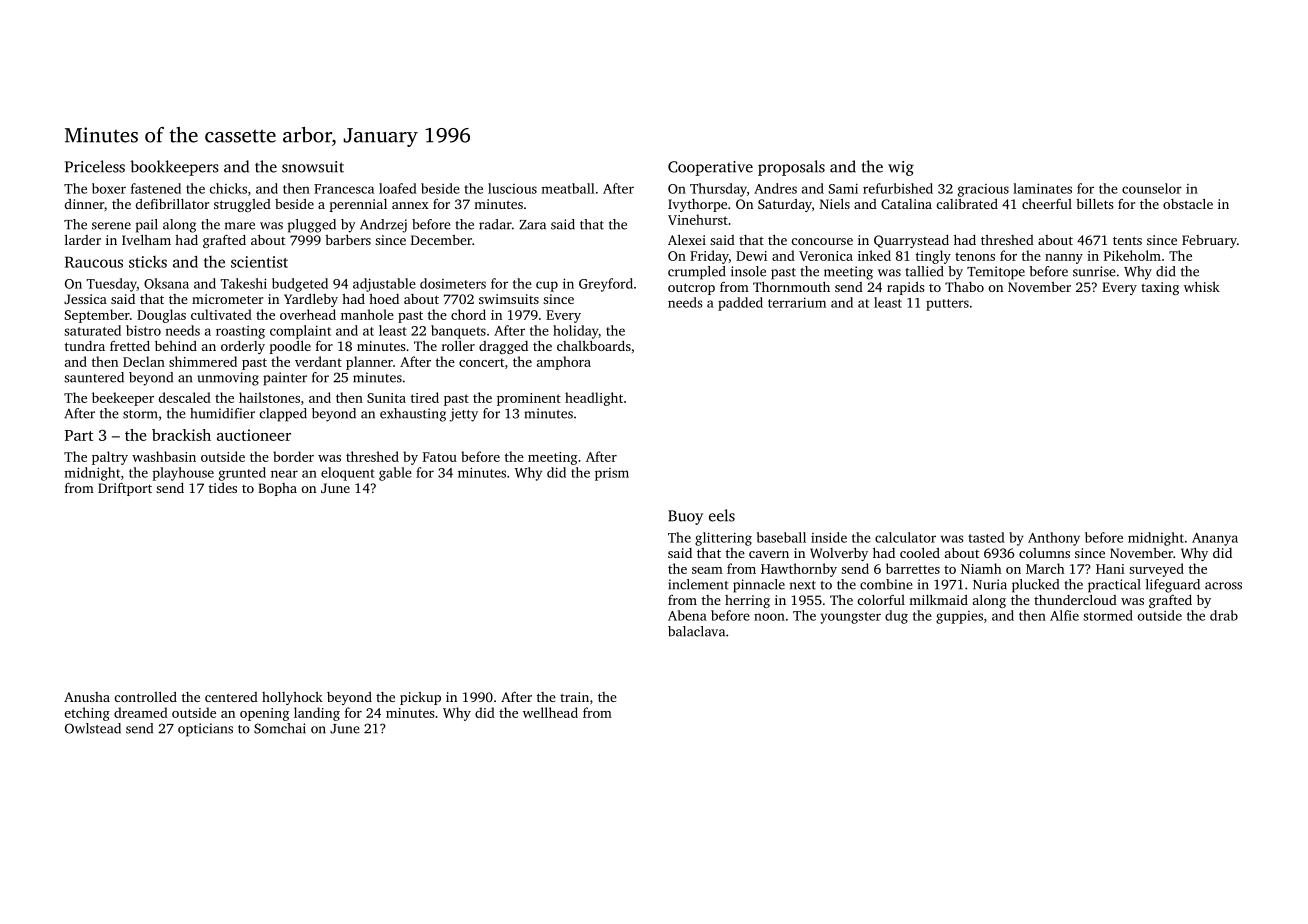 This screenshot has height=924, width=1308. I want to click on calculator, so click(905, 537).
